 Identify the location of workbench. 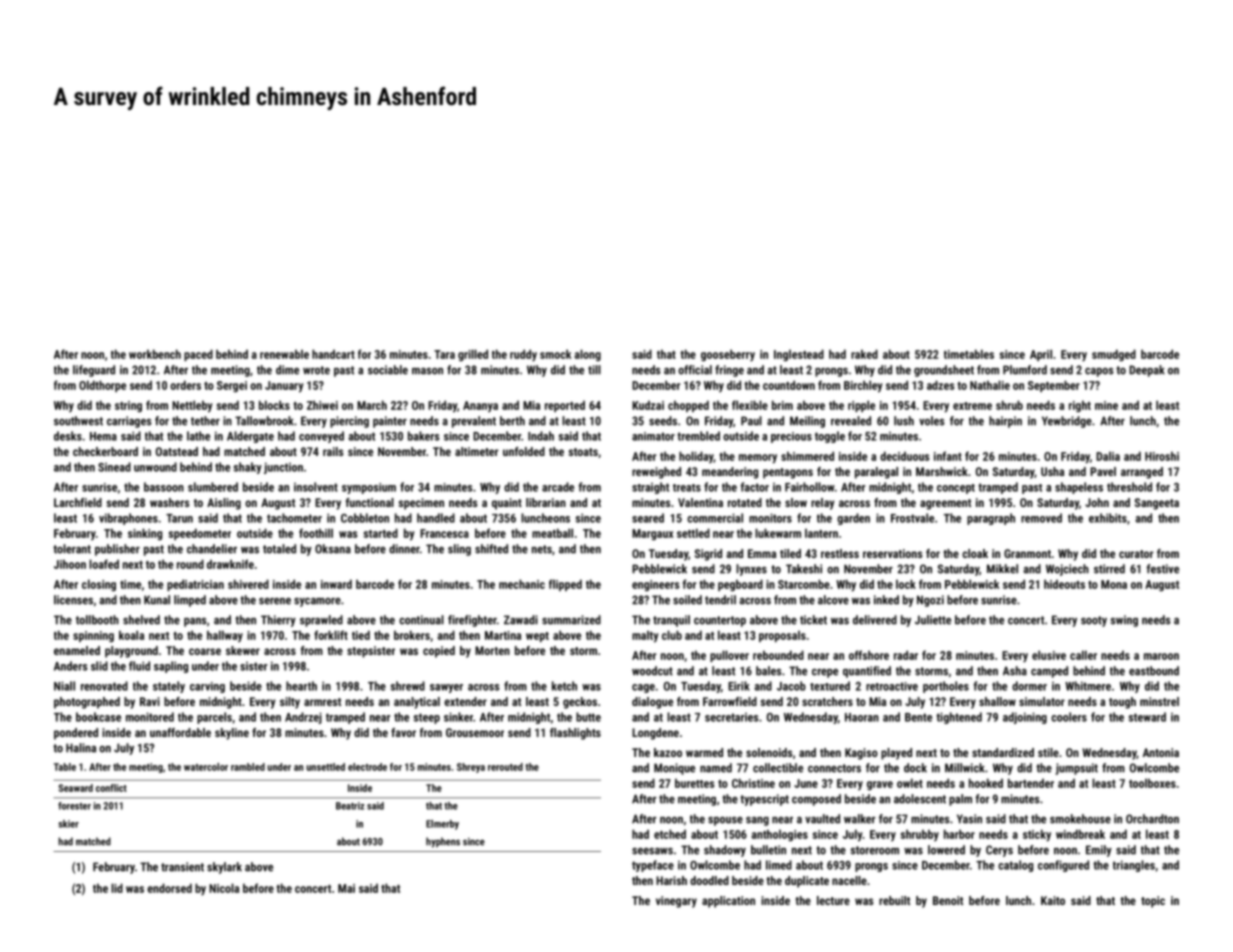
(155, 354).
